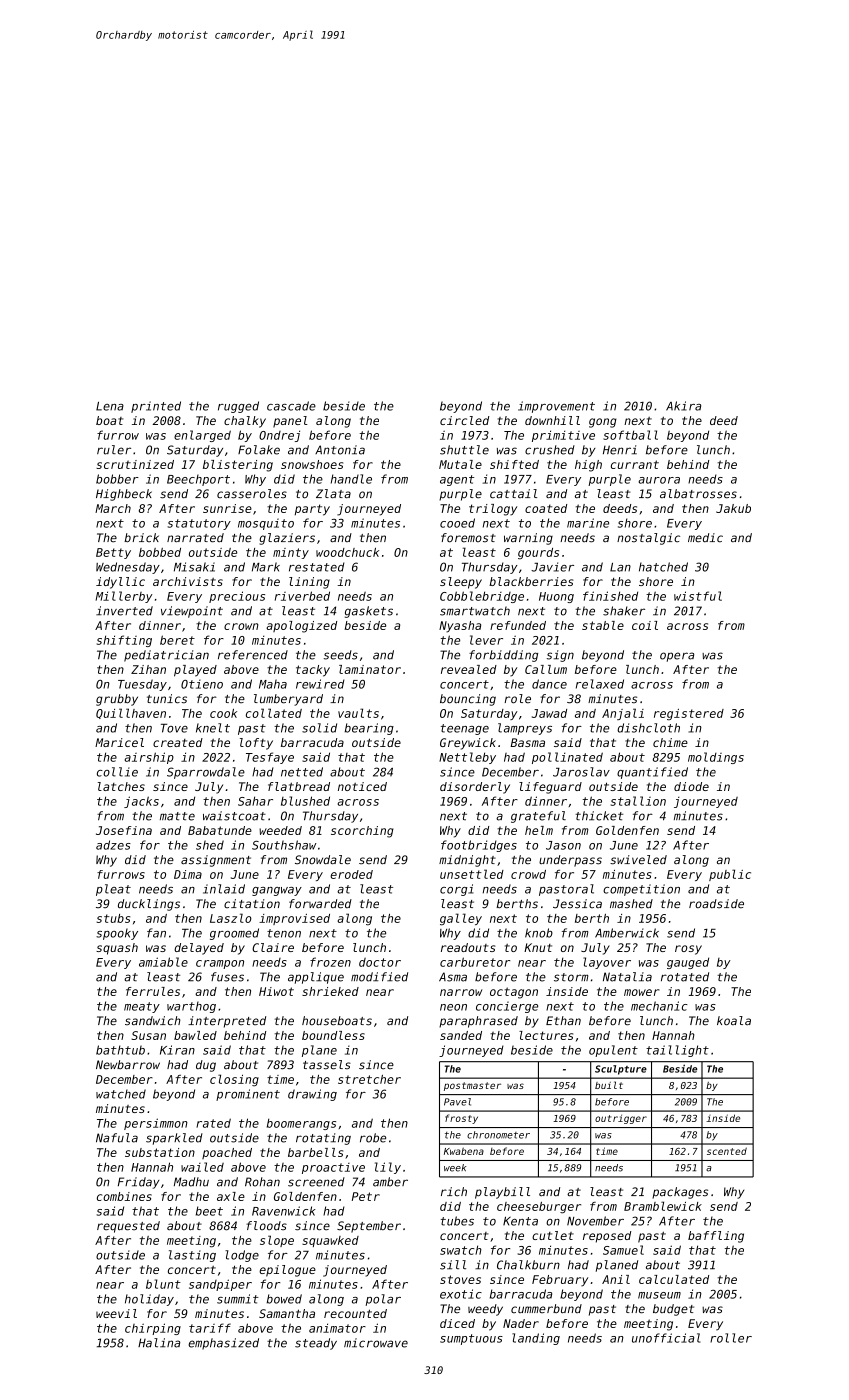 Image resolution: width=849 pixels, height=1400 pixels. What do you see at coordinates (223, 1344) in the image?
I see `emphasized` at bounding box center [223, 1344].
